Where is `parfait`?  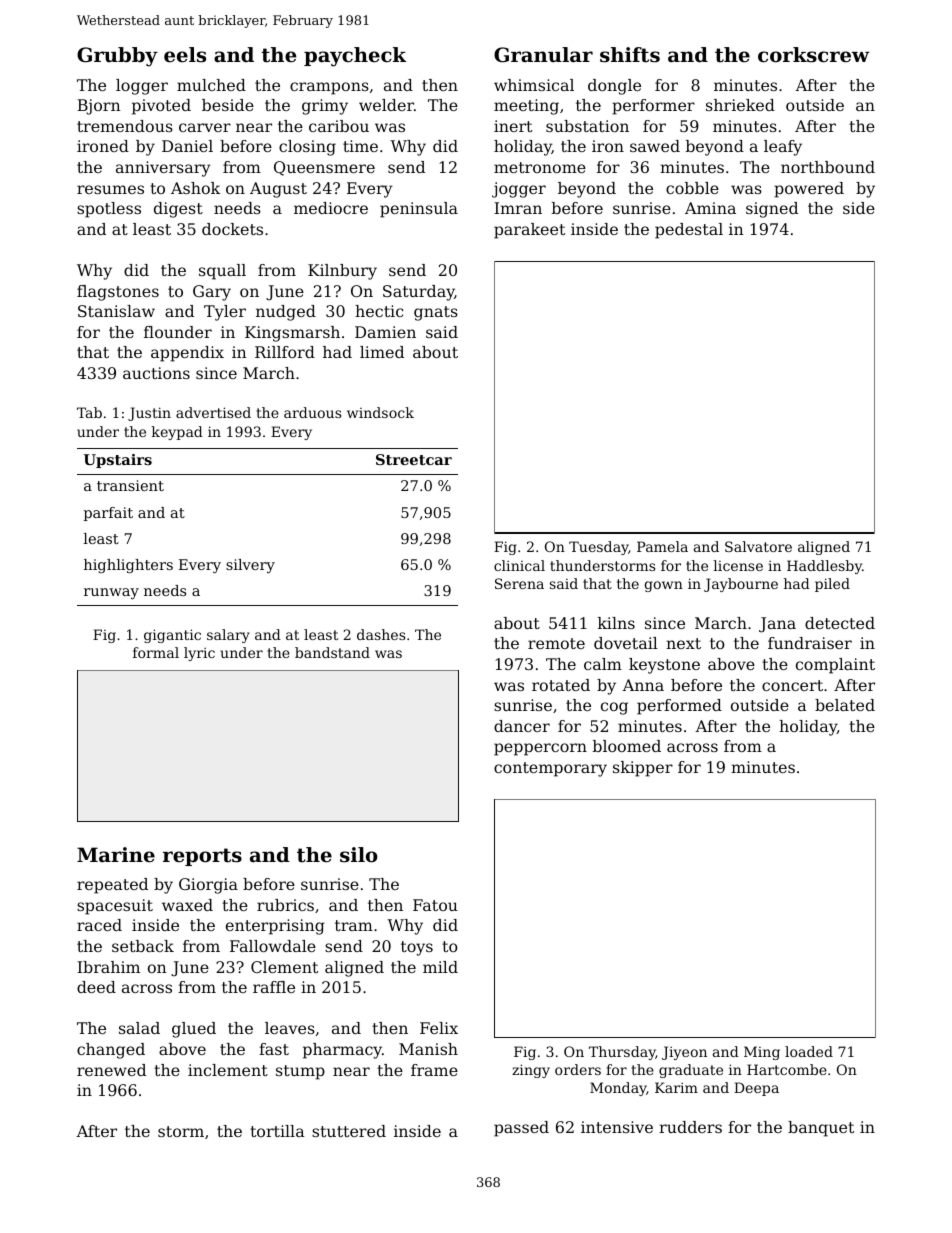
parfait is located at coordinates (108, 514).
